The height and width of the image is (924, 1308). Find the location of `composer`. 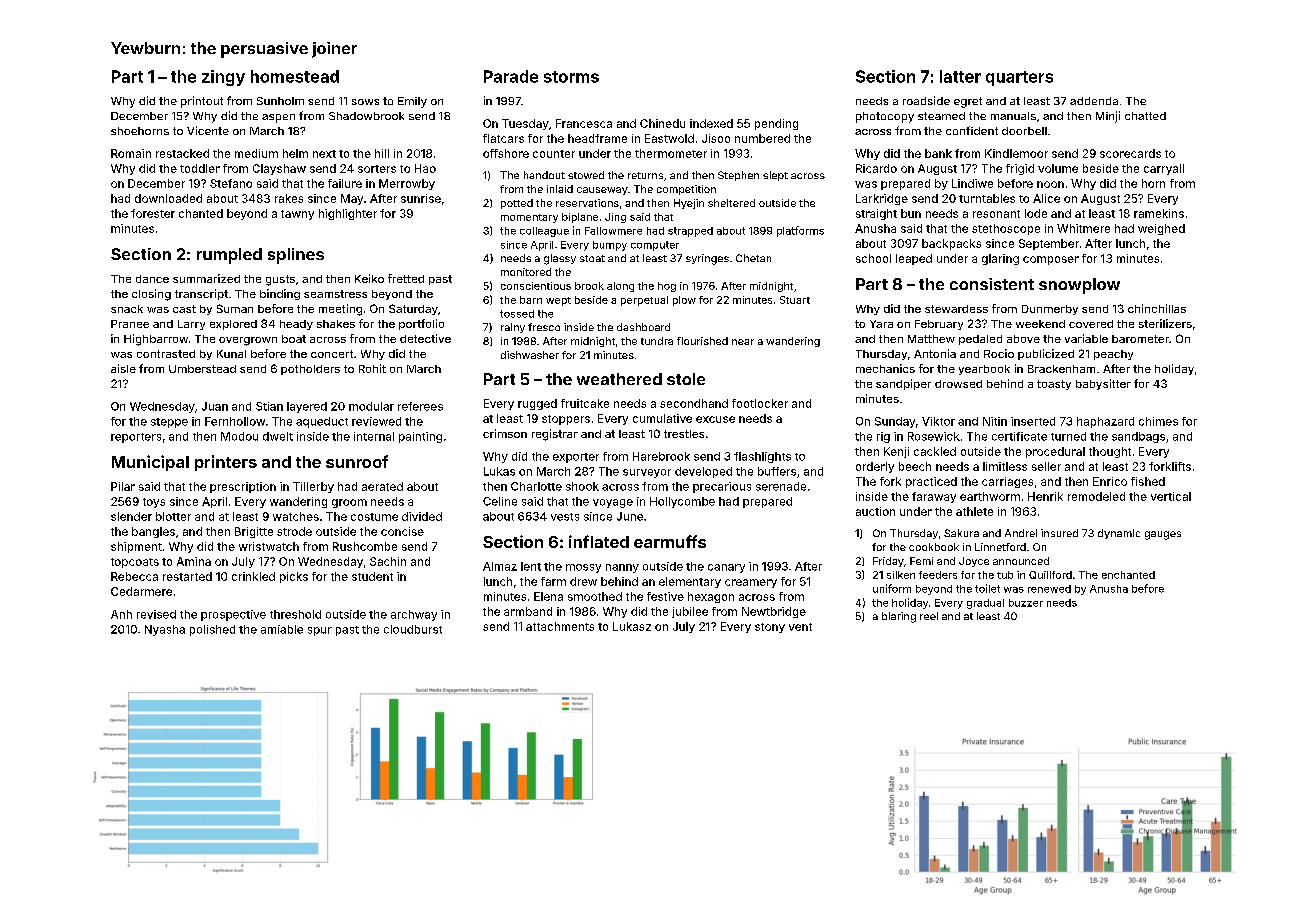

composer is located at coordinates (1051, 260).
